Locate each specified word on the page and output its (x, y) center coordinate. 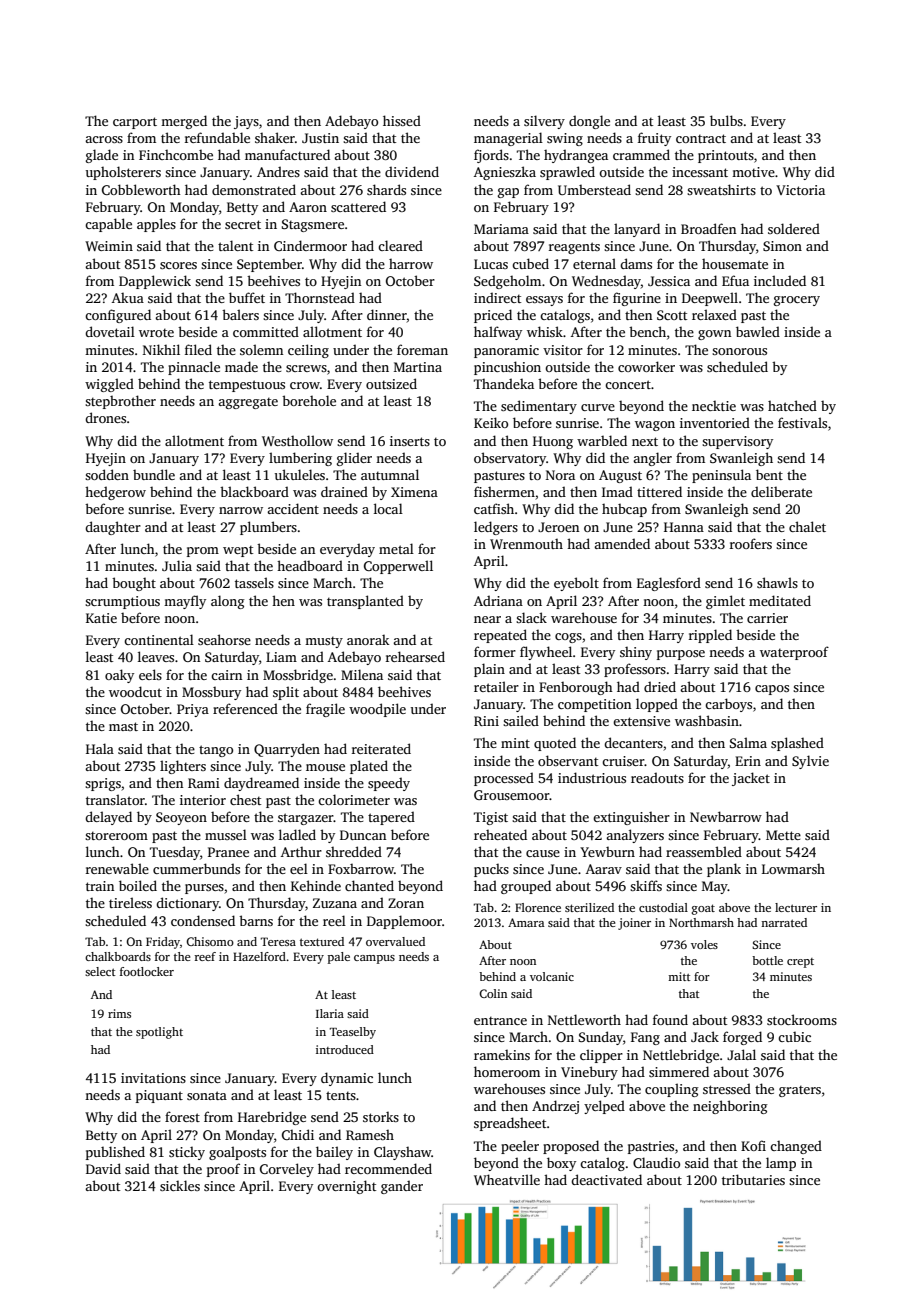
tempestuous (247, 386)
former (495, 651)
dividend (412, 171)
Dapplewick (155, 282)
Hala (100, 748)
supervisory (737, 442)
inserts (410, 441)
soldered (794, 228)
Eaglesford (669, 584)
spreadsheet (510, 1124)
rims (119, 1013)
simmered (679, 1071)
